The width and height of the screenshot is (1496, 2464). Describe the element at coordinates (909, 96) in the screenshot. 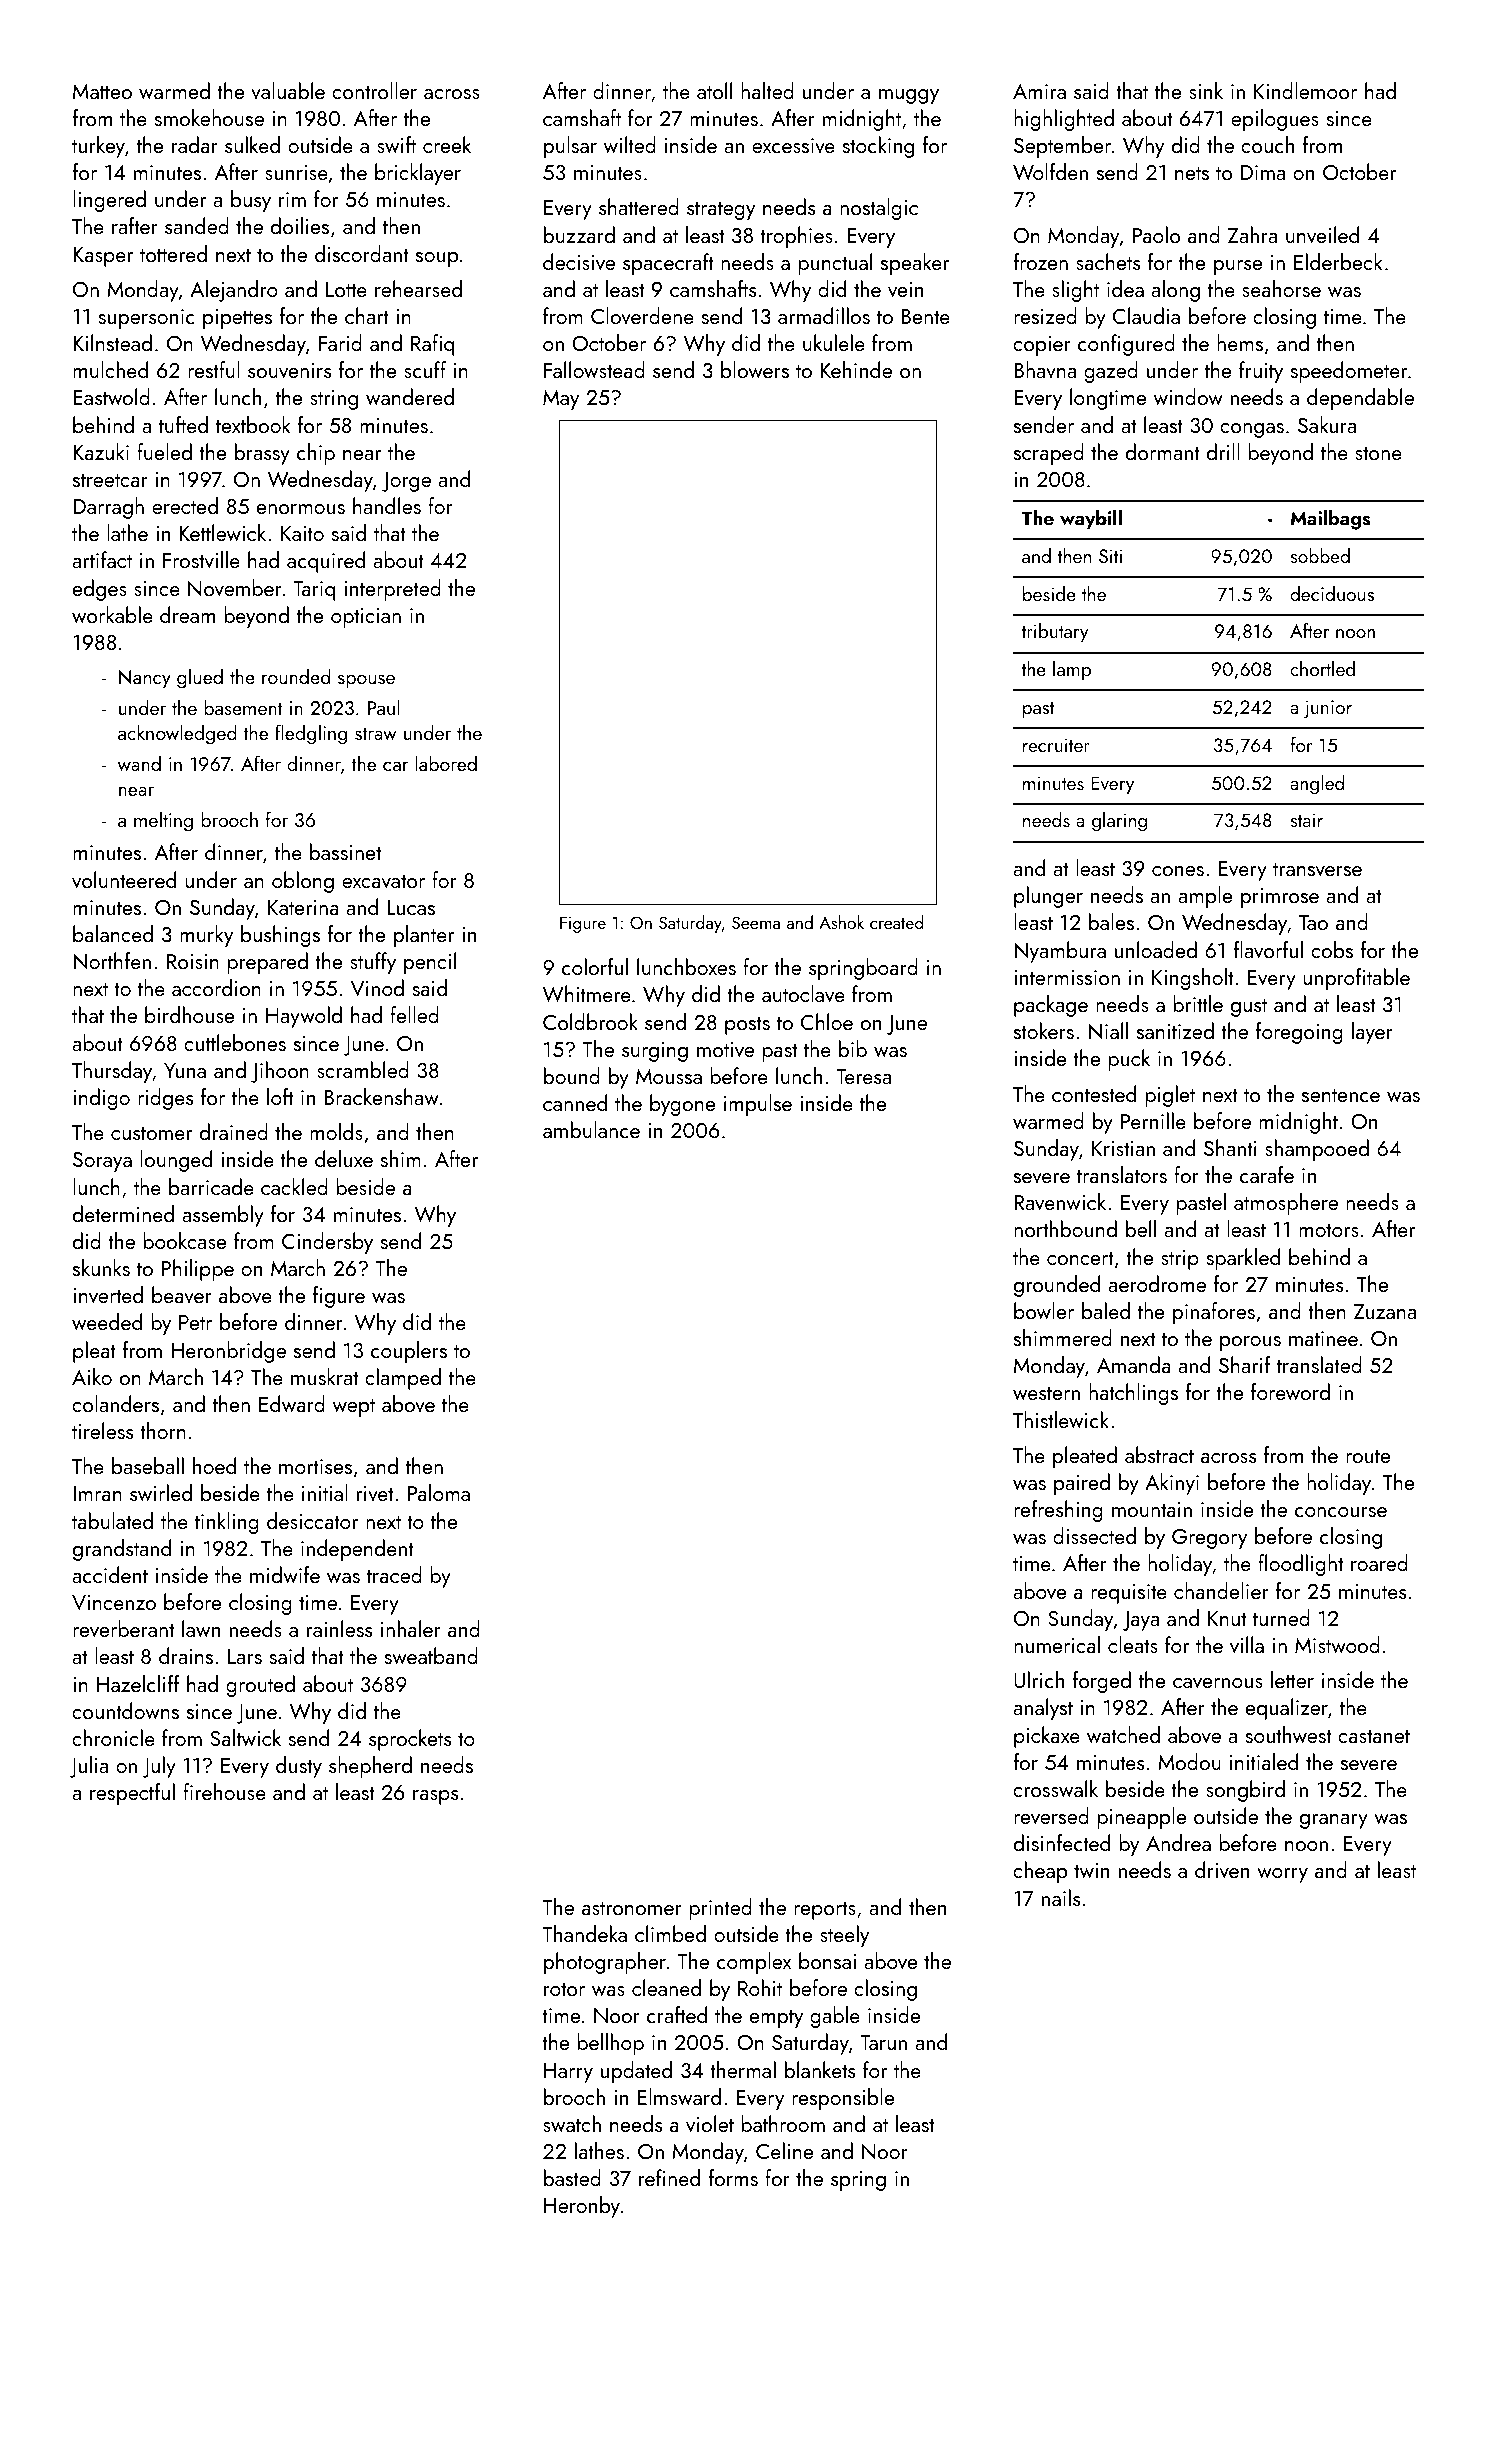

I see `muggy` at that location.
